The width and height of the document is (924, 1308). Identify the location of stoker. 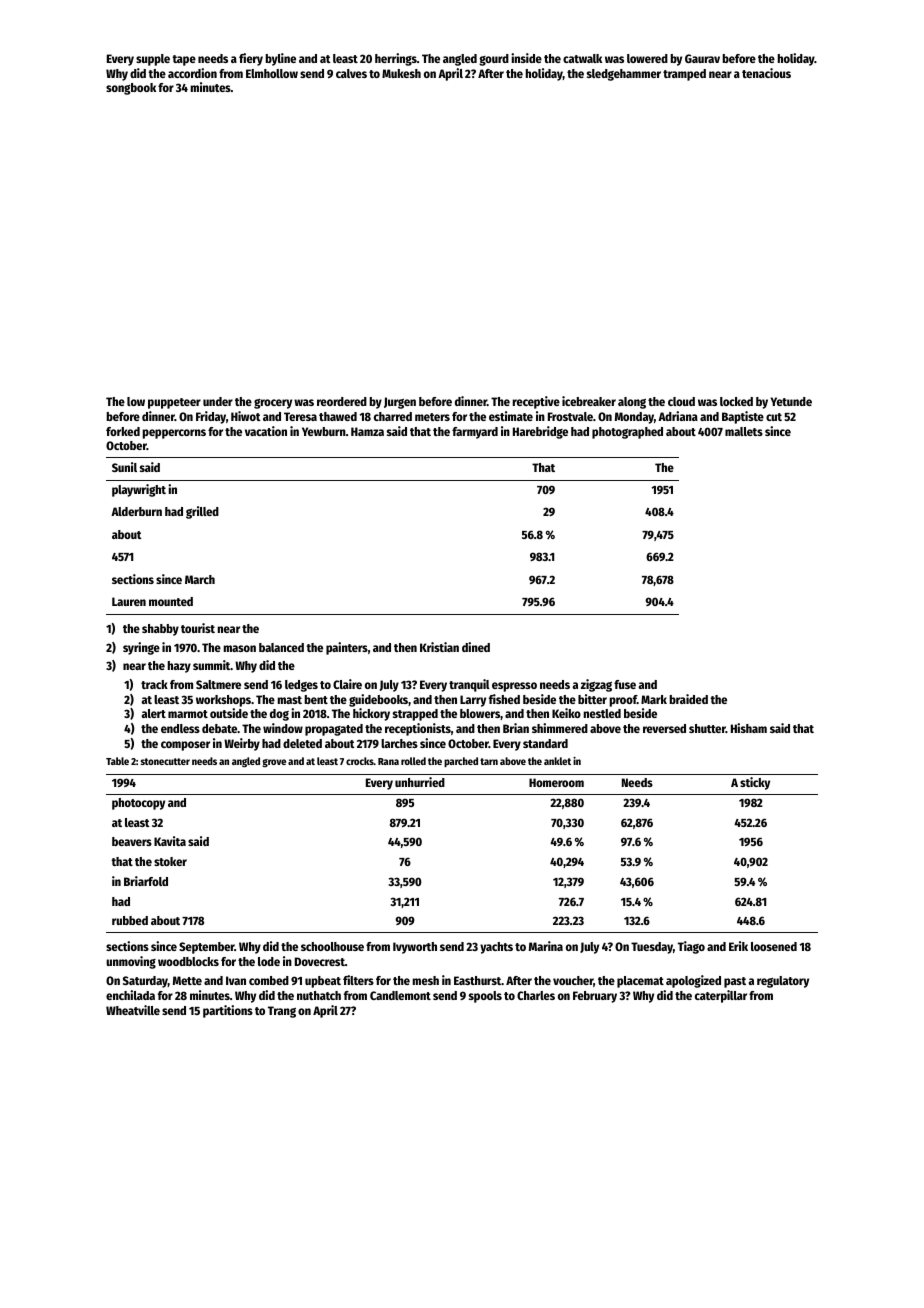
(170, 861).
